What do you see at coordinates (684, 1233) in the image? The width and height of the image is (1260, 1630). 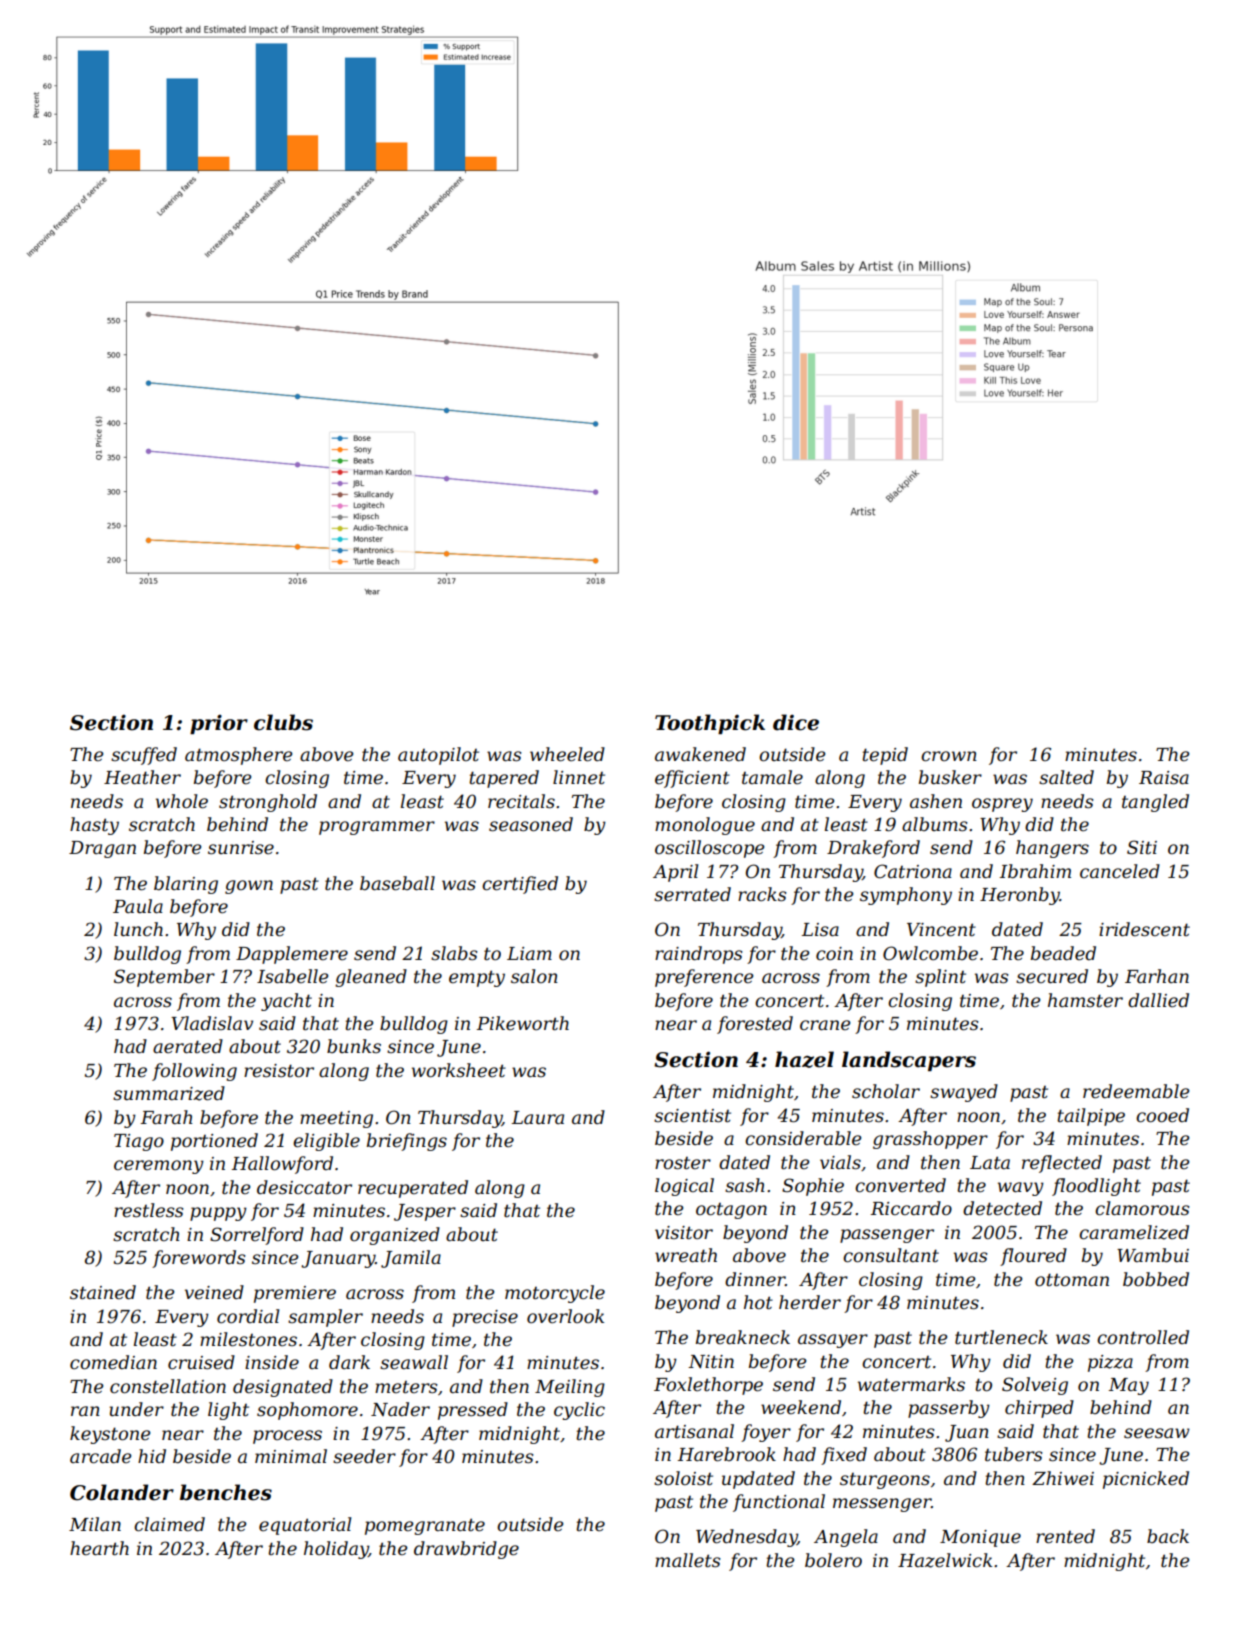 I see `visitor` at bounding box center [684, 1233].
